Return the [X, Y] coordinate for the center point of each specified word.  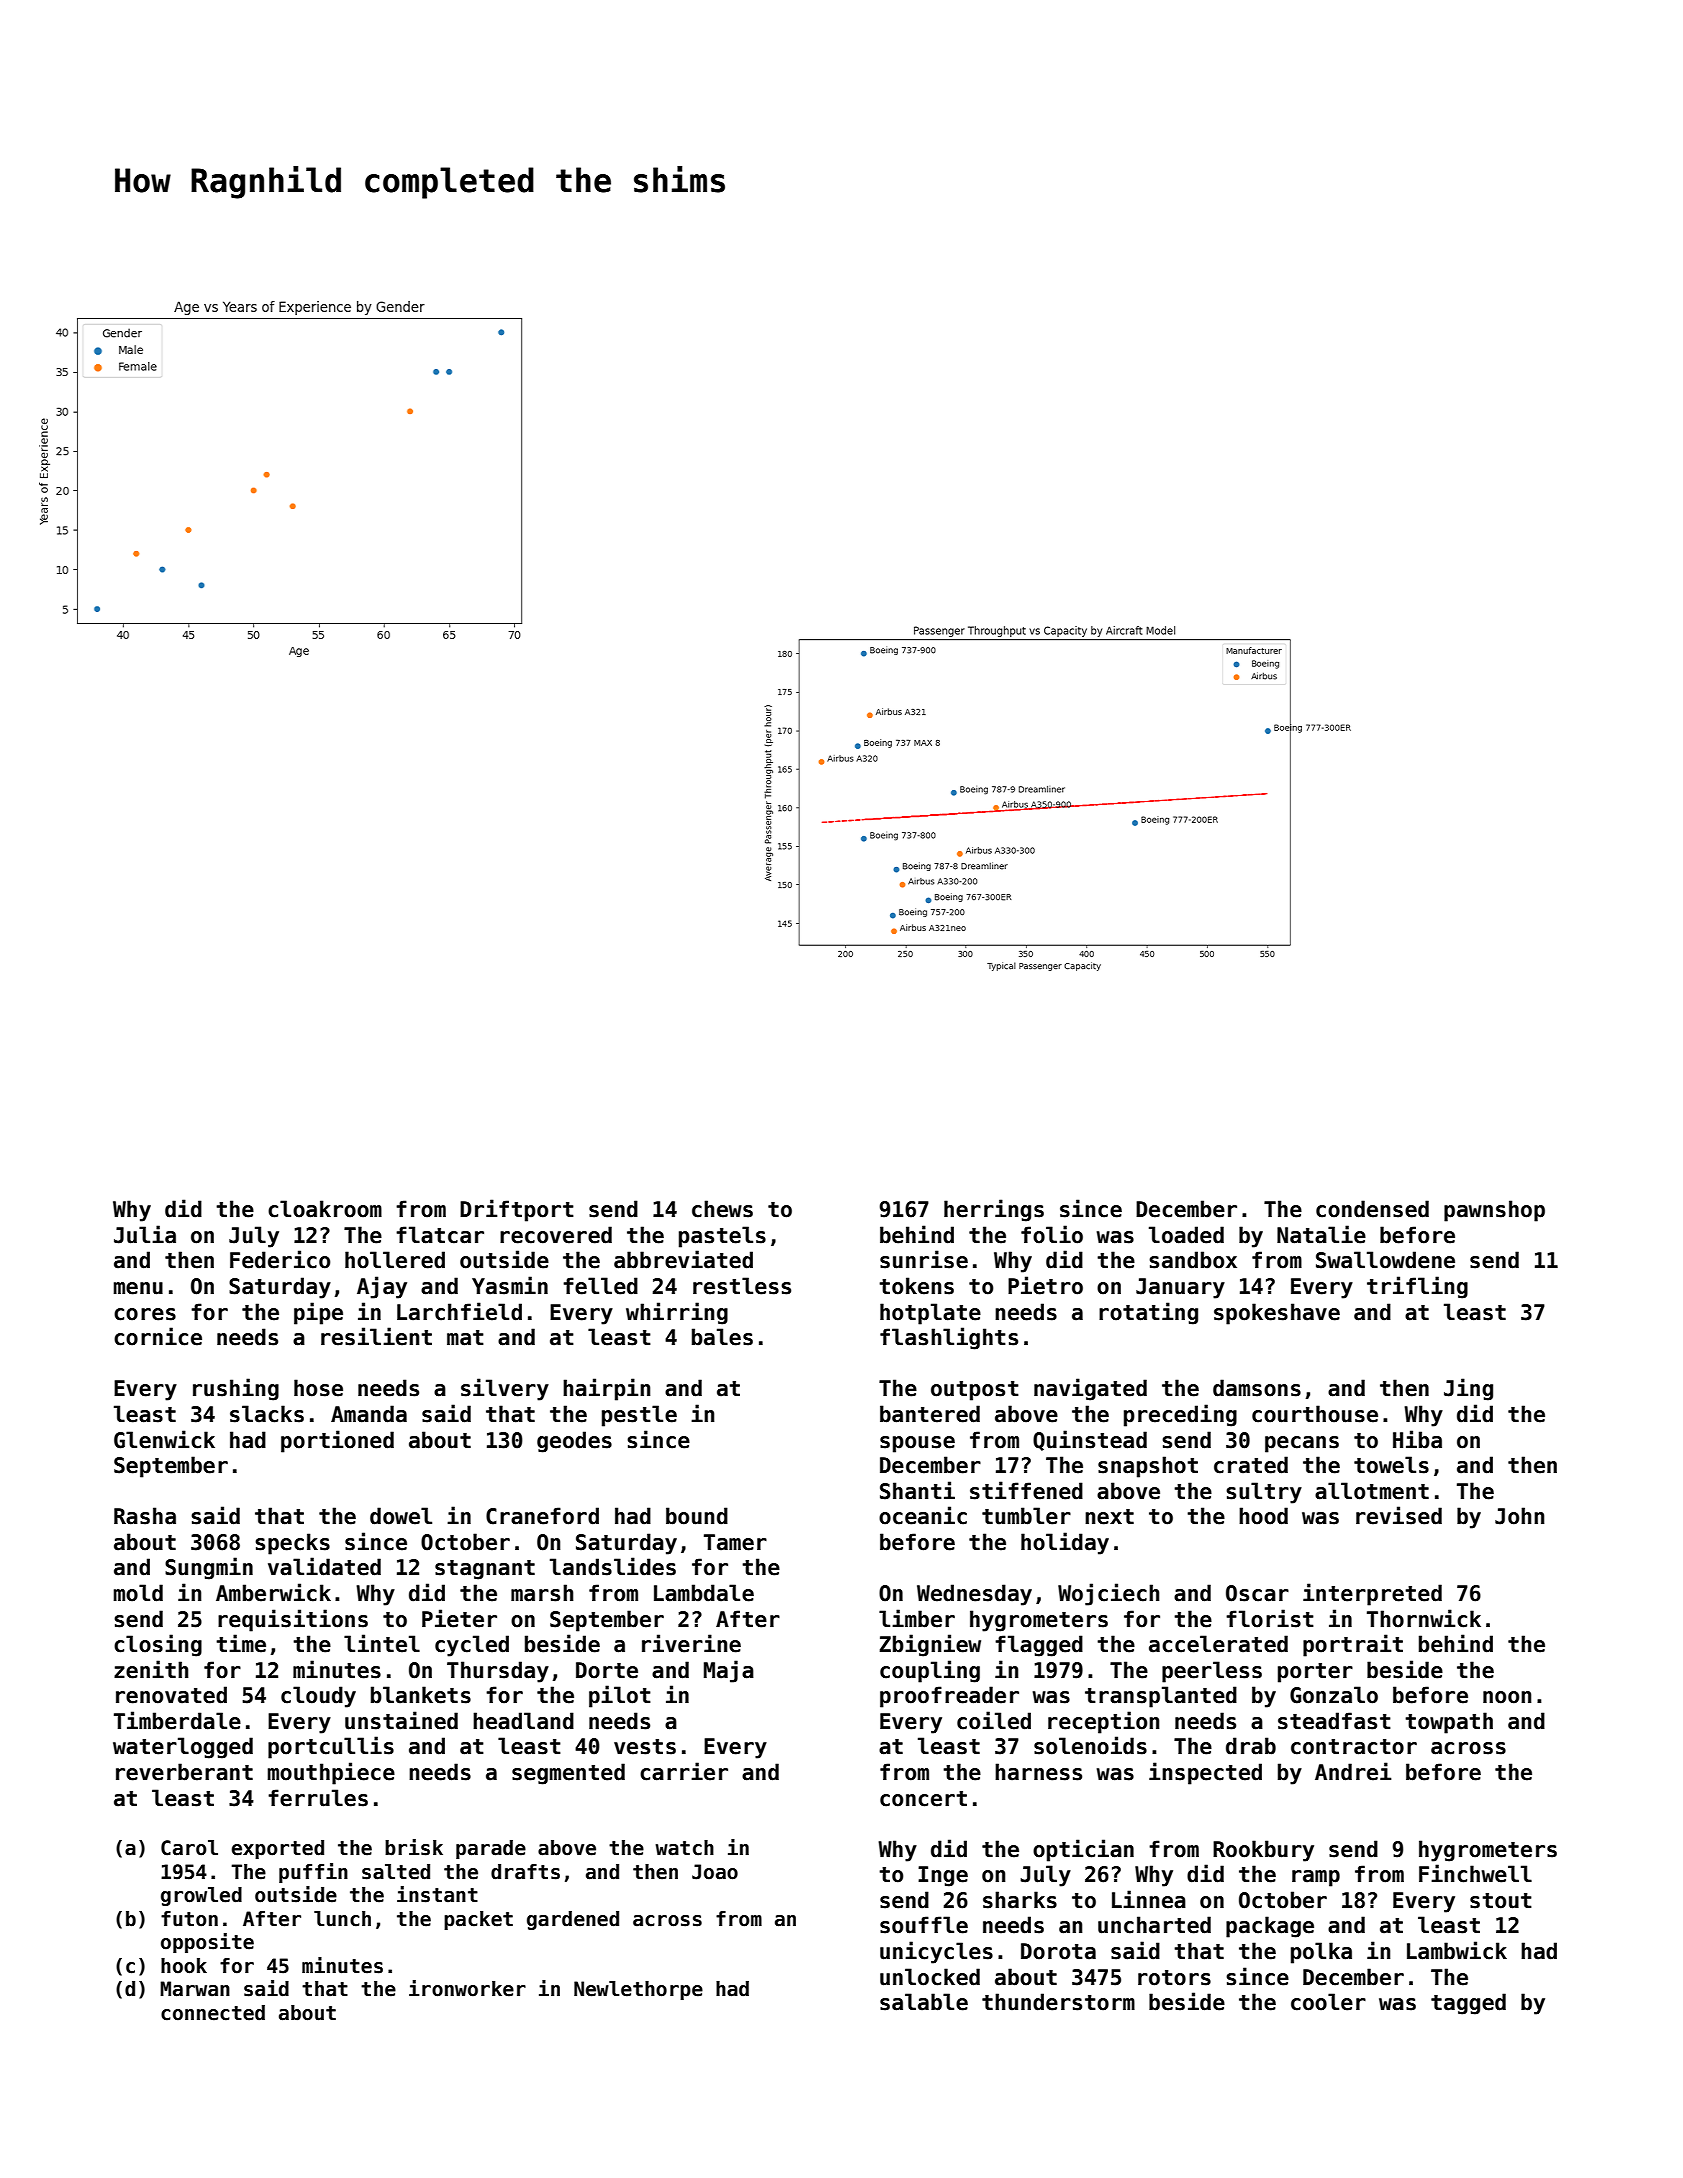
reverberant [184, 1772]
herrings [994, 1210]
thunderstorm [1058, 2002]
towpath [1449, 1723]
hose [318, 1388]
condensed [1372, 1209]
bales [722, 1337]
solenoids [1090, 1745]
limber [917, 1618]
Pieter [459, 1618]
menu [138, 1288]
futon [189, 1919]
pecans [1302, 1444]
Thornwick [1424, 1618]
